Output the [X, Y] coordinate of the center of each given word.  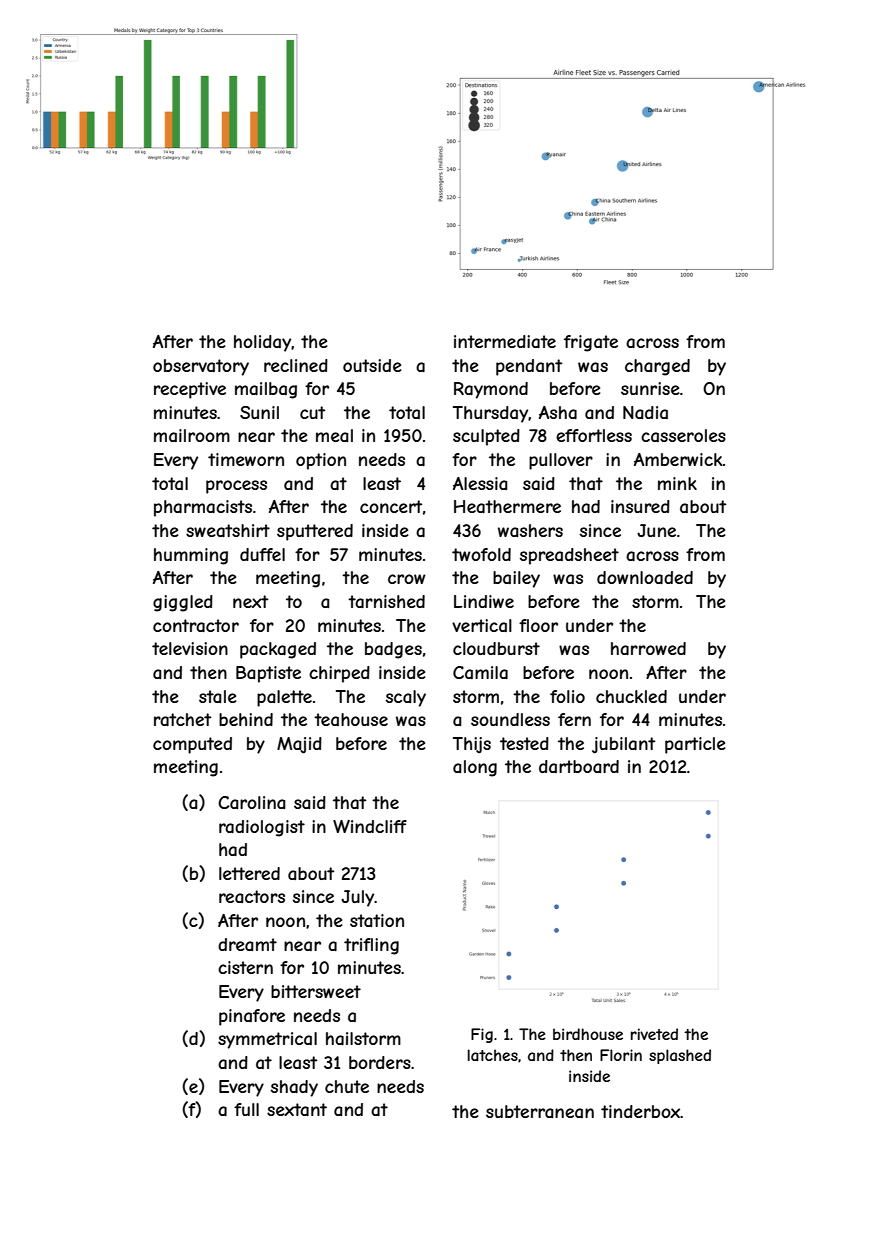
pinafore [252, 1017]
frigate [591, 343]
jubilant [623, 745]
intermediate [505, 341]
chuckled [631, 696]
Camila [480, 672]
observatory [201, 367]
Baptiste [268, 674]
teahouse [351, 719]
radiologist [262, 828]
